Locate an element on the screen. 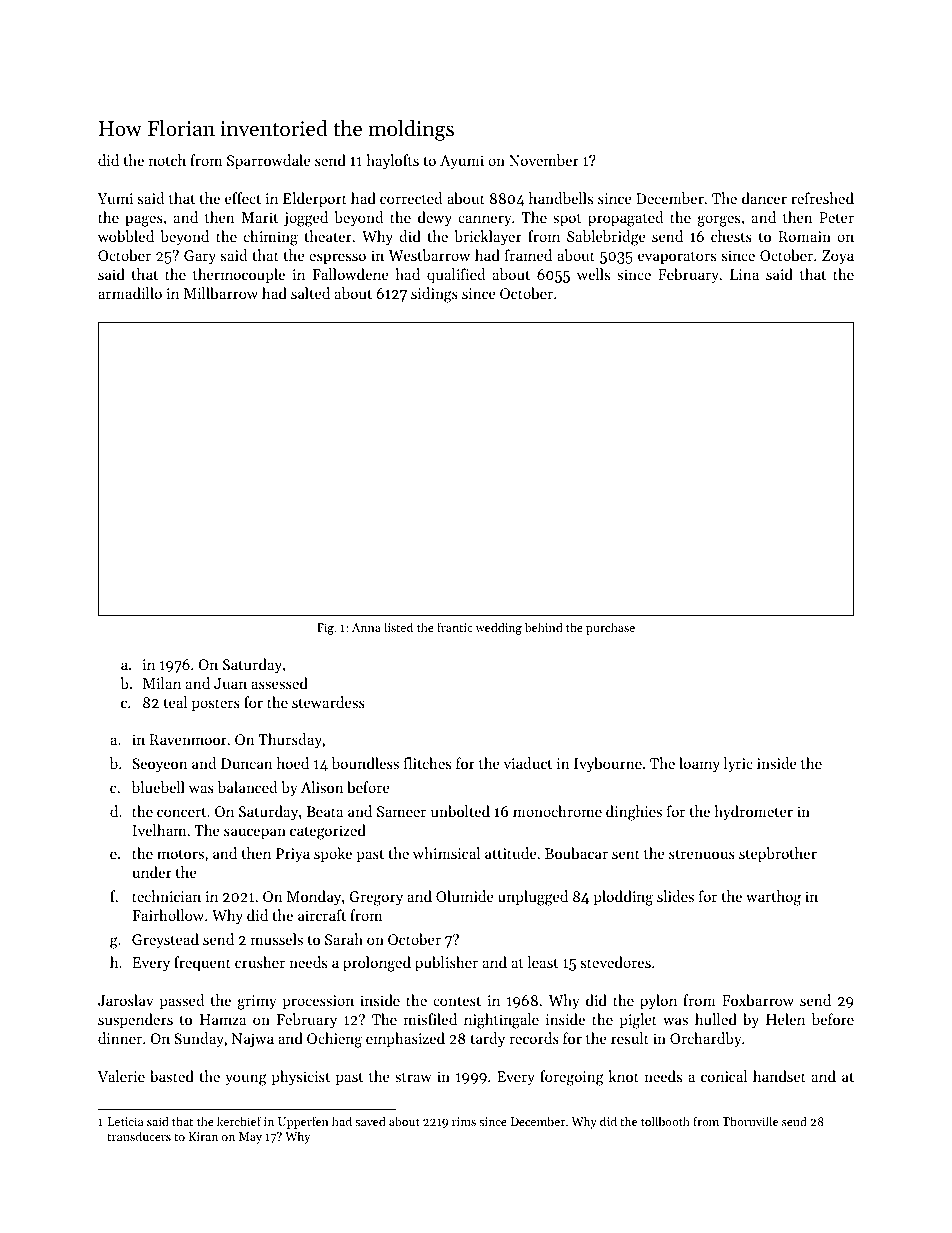 This screenshot has width=952, height=1233. purchase is located at coordinates (610, 628).
